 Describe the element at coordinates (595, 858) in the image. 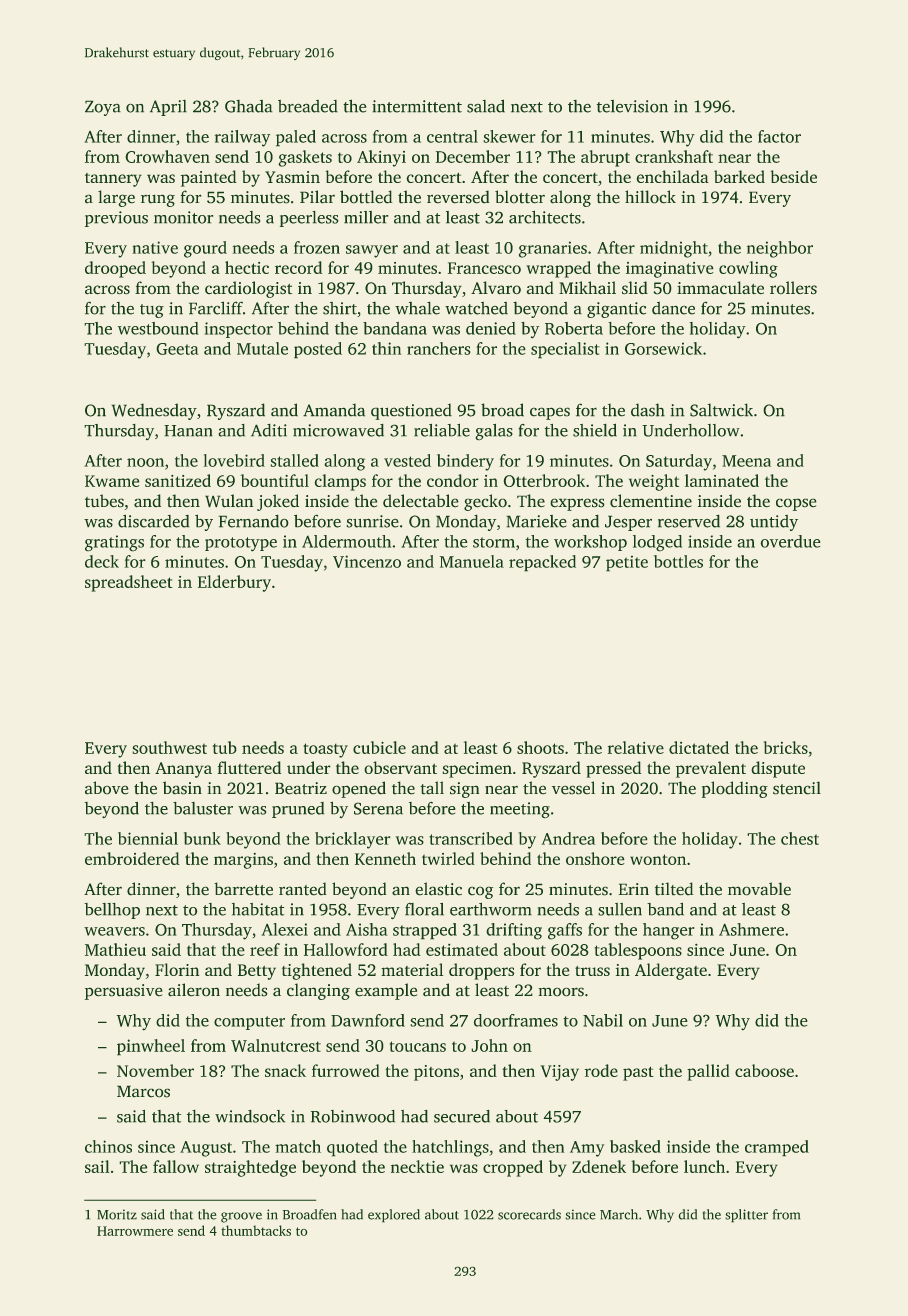

I see `onshore` at that location.
